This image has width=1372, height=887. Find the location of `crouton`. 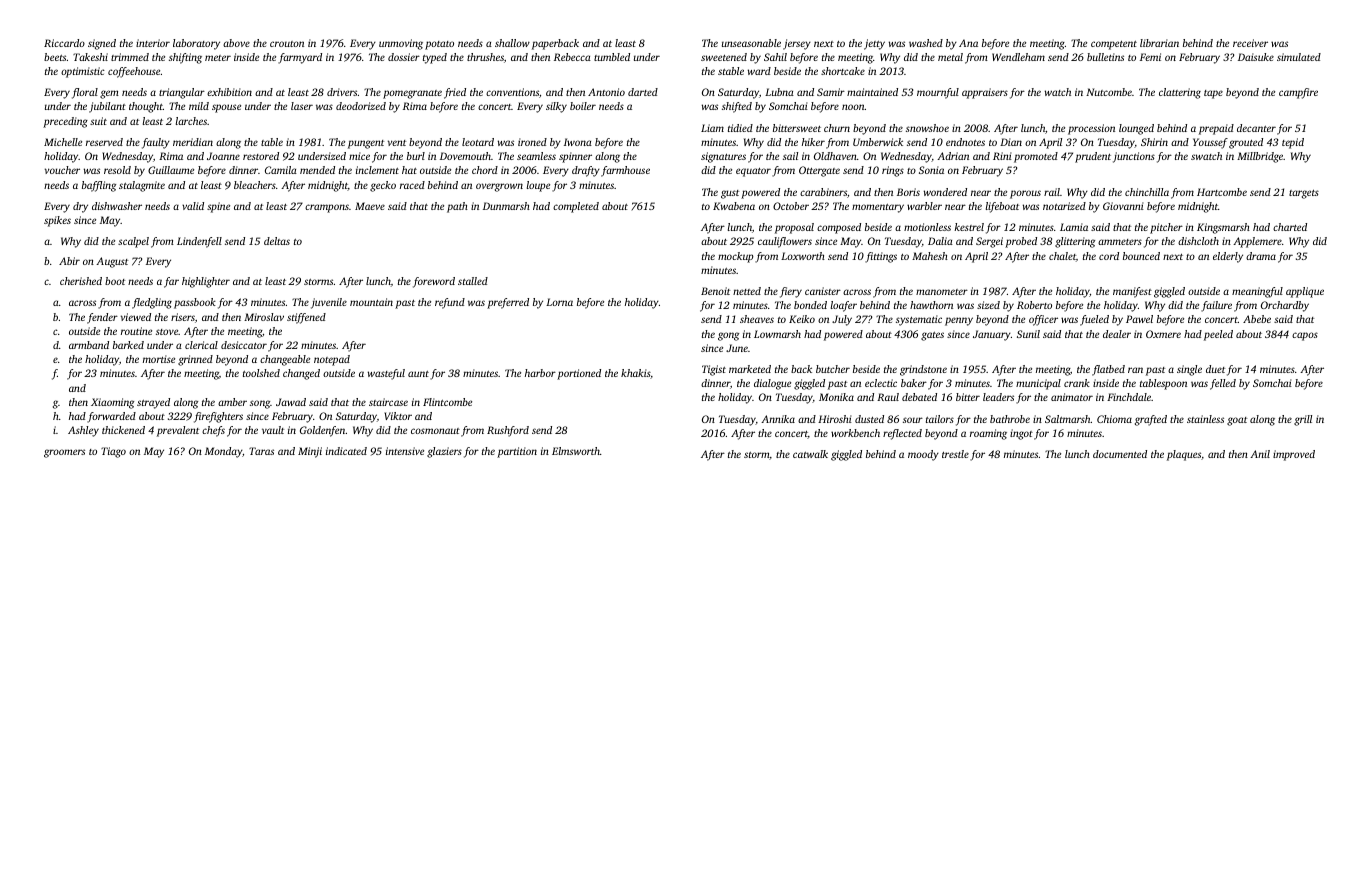

crouton is located at coordinates (287, 44).
